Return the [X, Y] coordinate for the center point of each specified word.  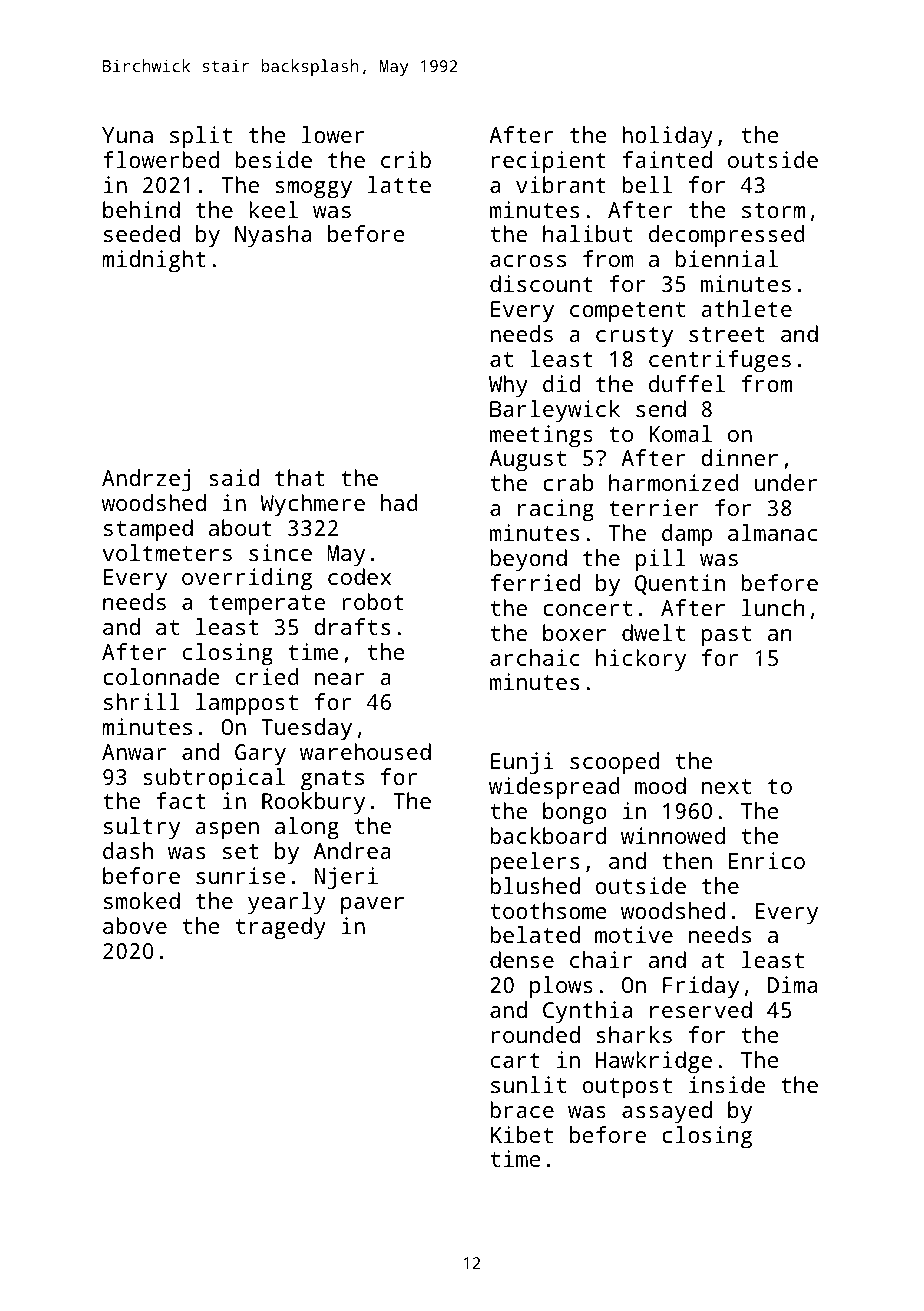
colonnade [161, 676]
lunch [773, 607]
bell [647, 184]
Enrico [767, 860]
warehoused [365, 751]
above [135, 925]
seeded [142, 233]
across [528, 261]
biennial [726, 258]
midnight [153, 261]
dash [128, 850]
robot [373, 601]
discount [541, 283]
